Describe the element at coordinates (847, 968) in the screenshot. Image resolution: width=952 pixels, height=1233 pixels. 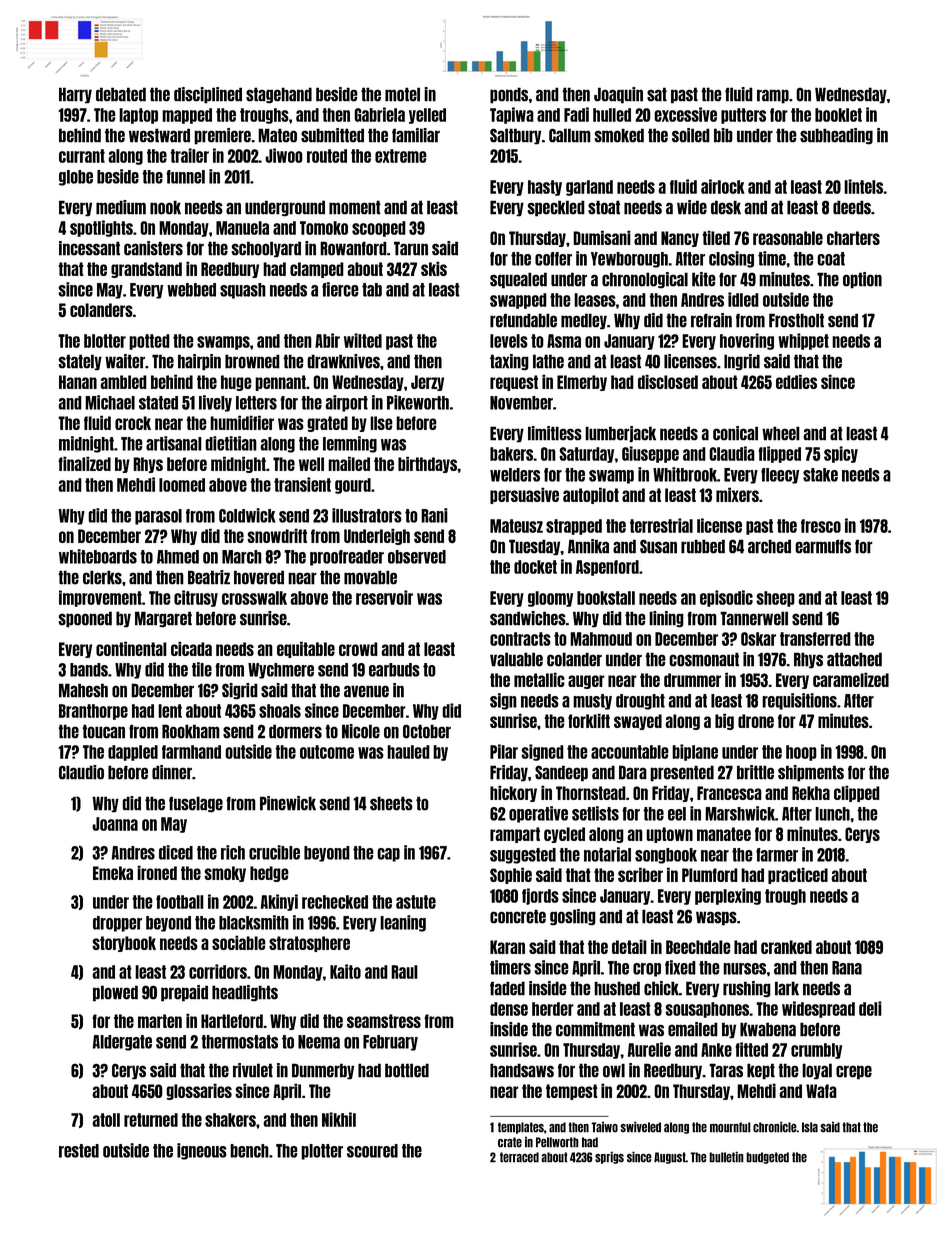
I see `Rana` at that location.
